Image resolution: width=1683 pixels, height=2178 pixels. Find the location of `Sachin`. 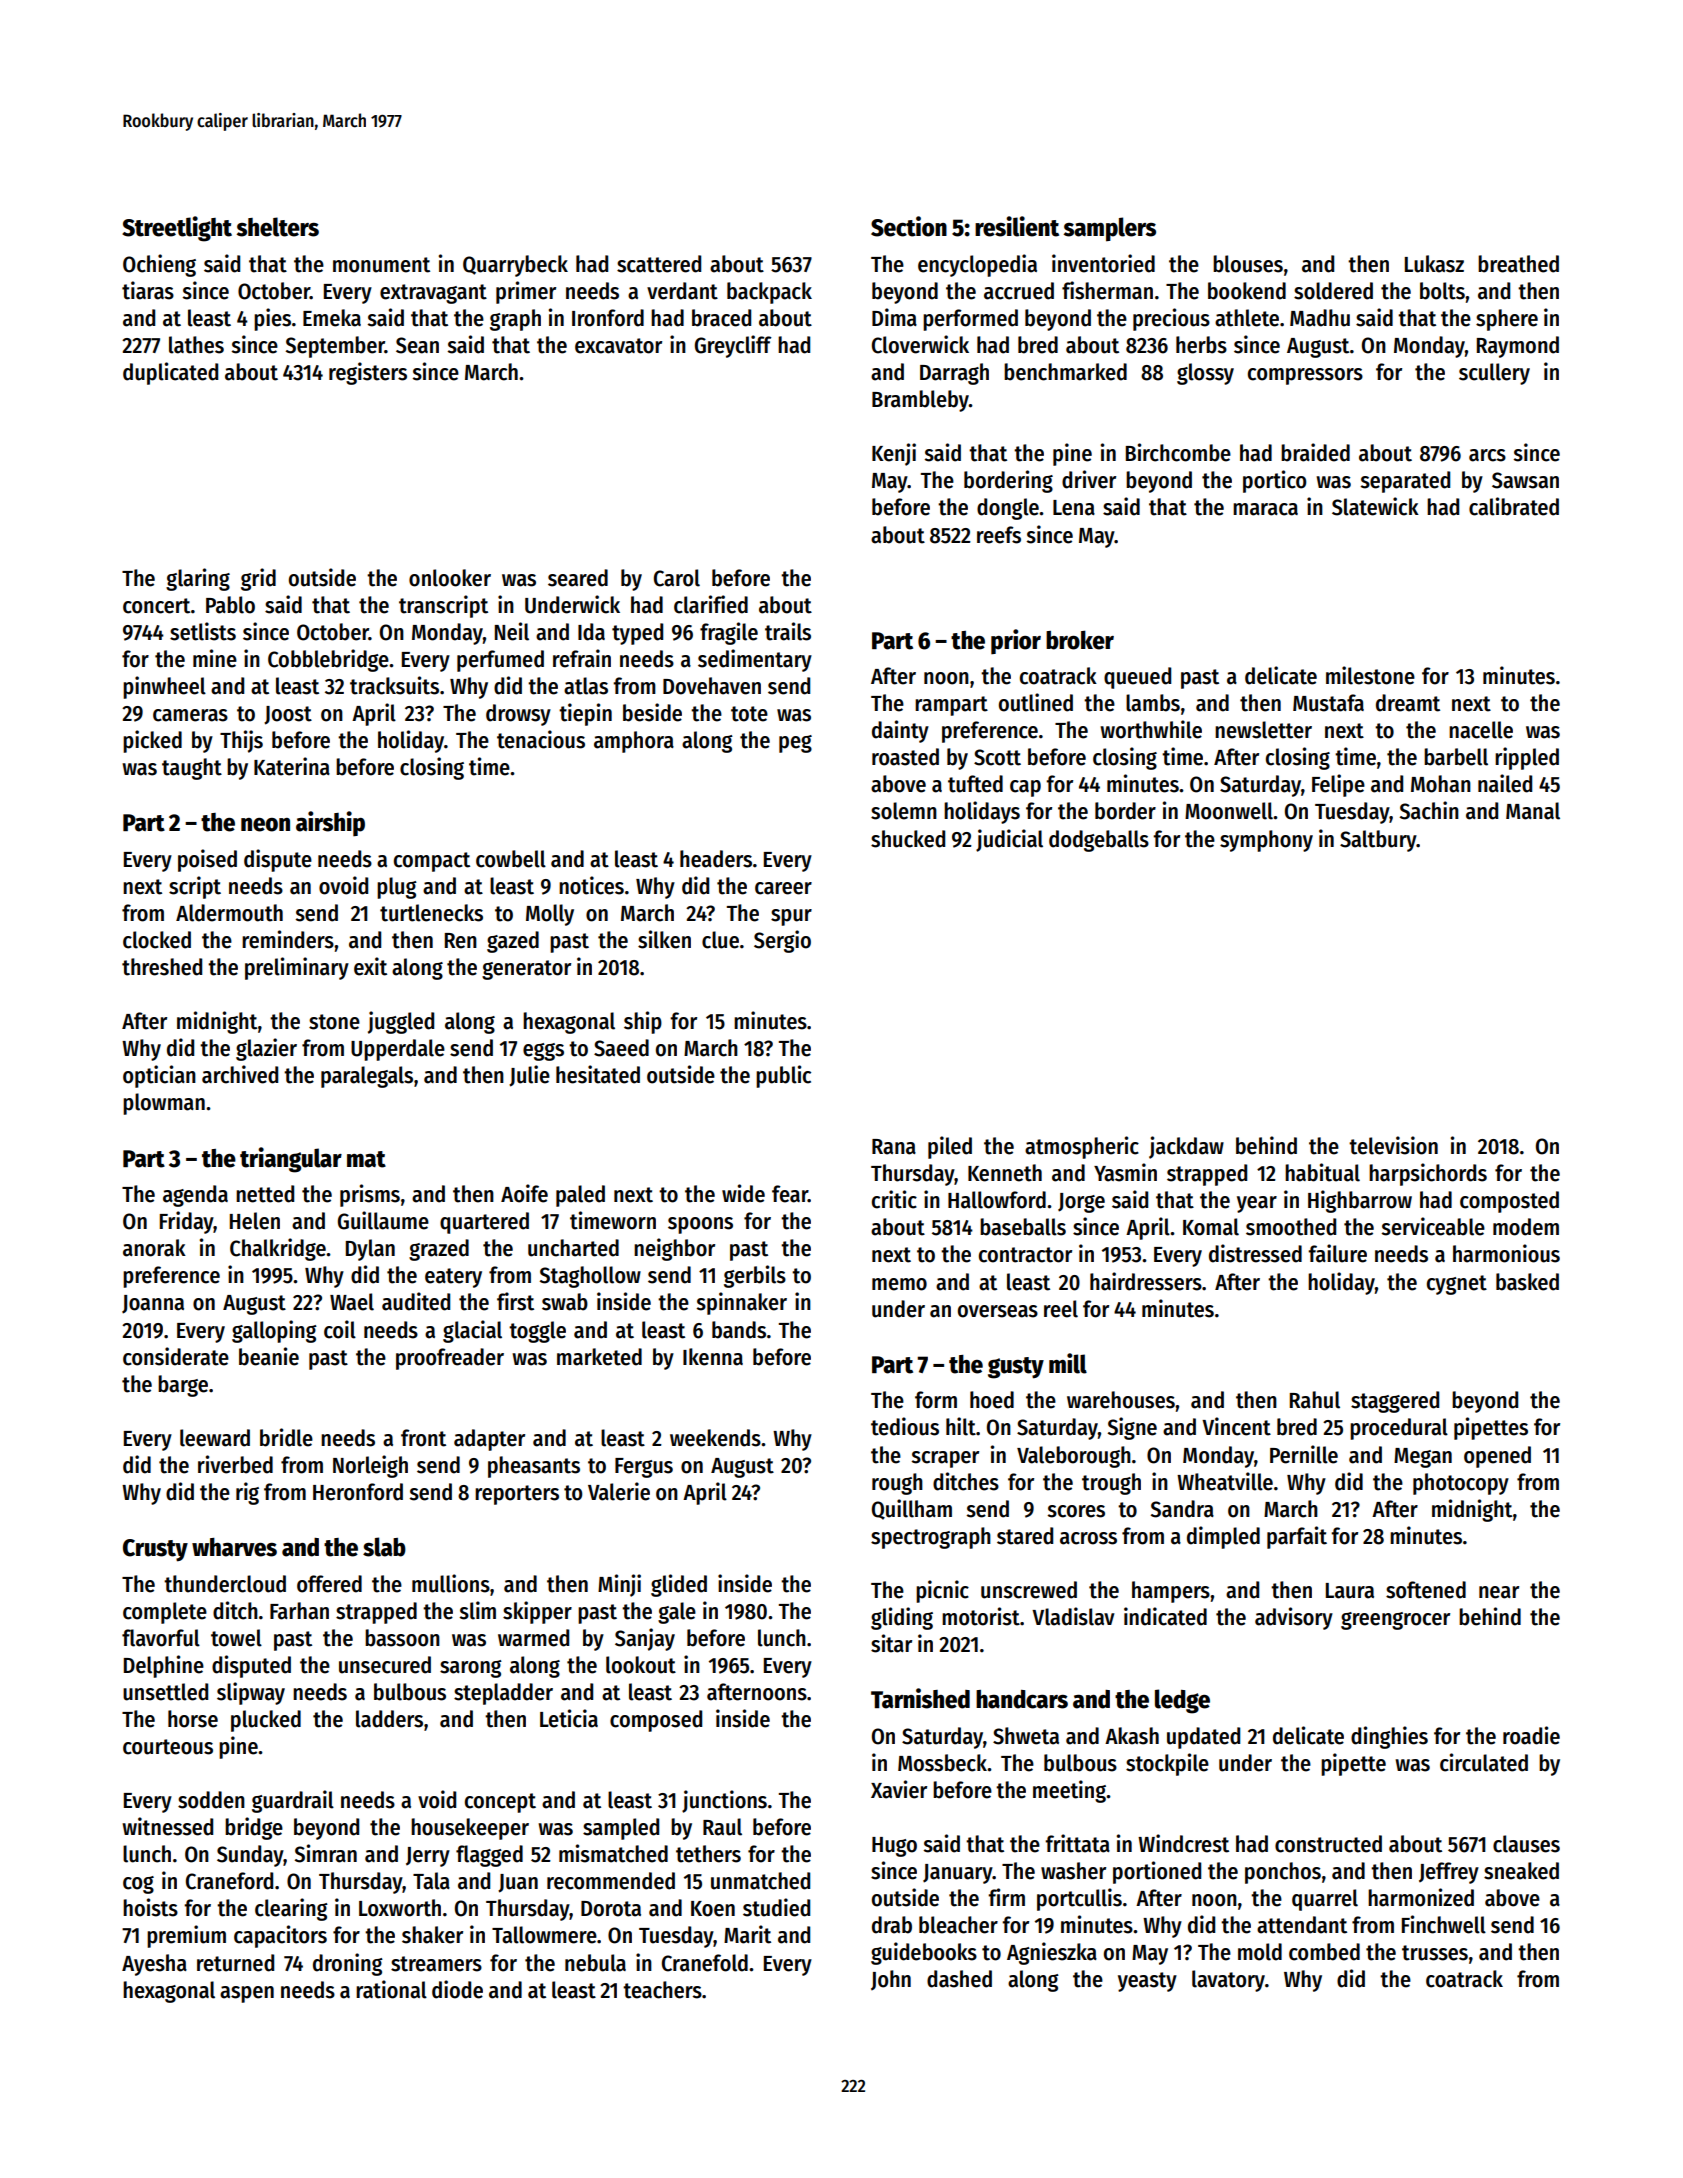

Sachin is located at coordinates (1429, 810).
